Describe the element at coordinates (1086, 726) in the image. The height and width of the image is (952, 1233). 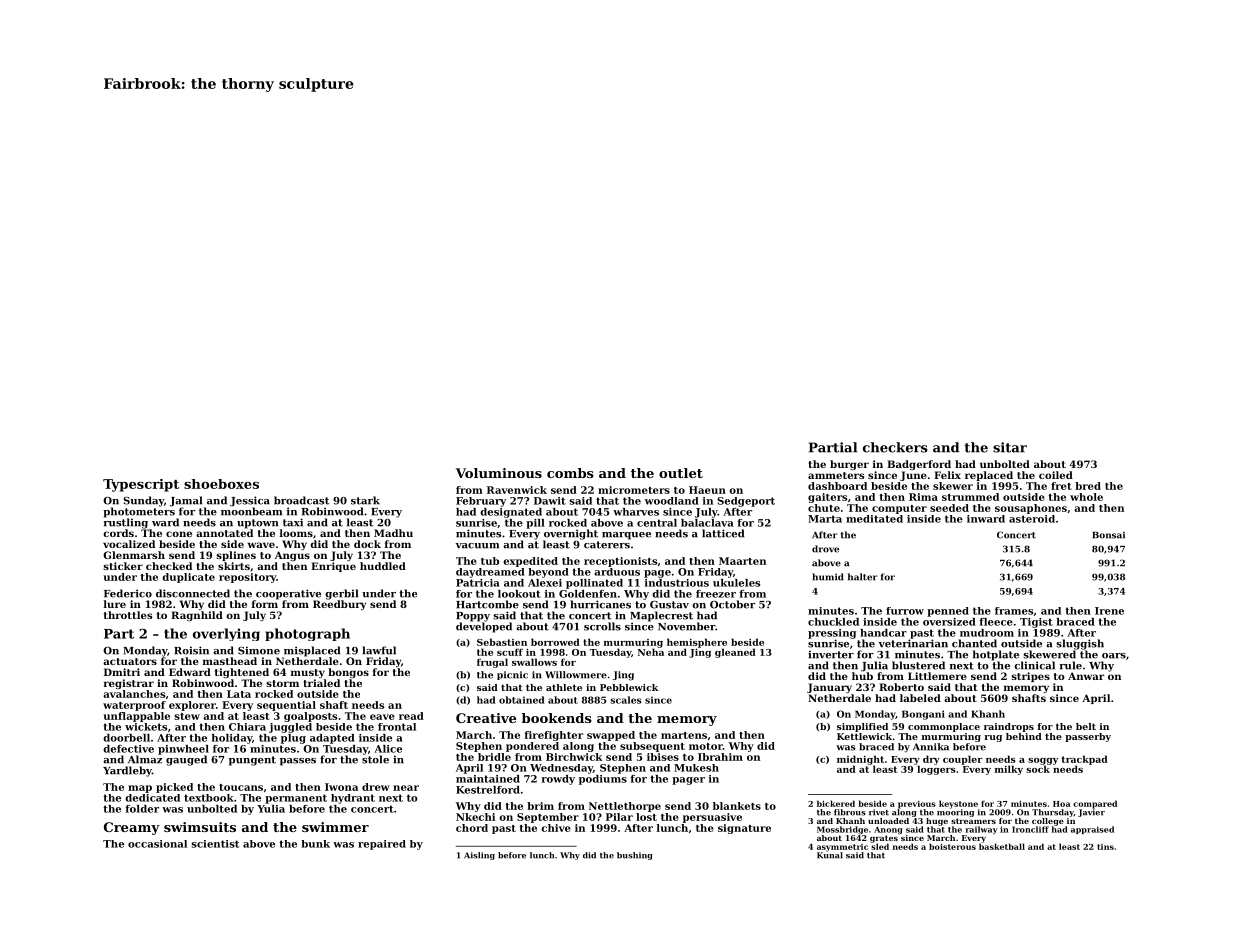
I see `belt` at that location.
